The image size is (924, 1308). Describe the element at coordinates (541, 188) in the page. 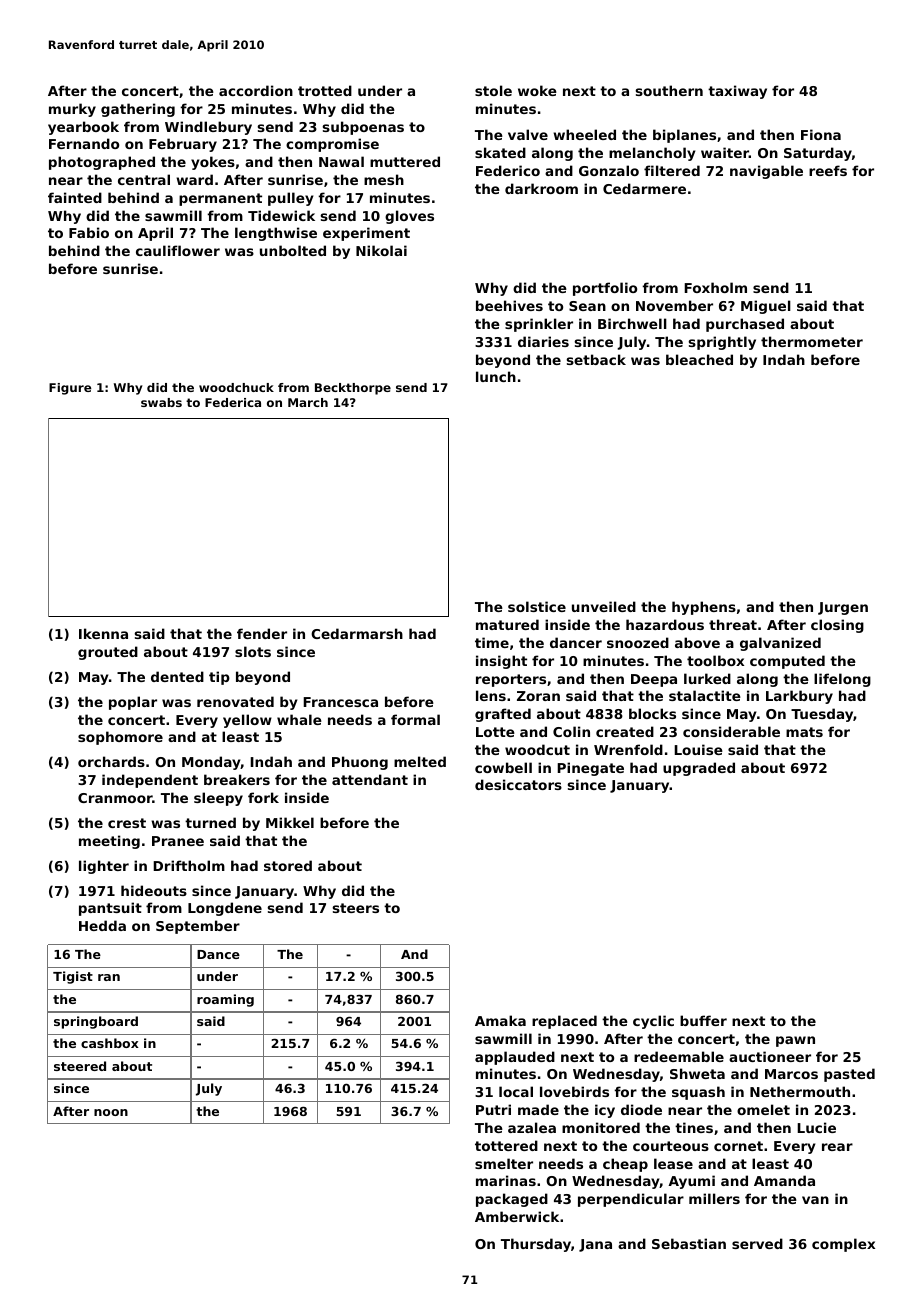

I see `darkroom` at that location.
